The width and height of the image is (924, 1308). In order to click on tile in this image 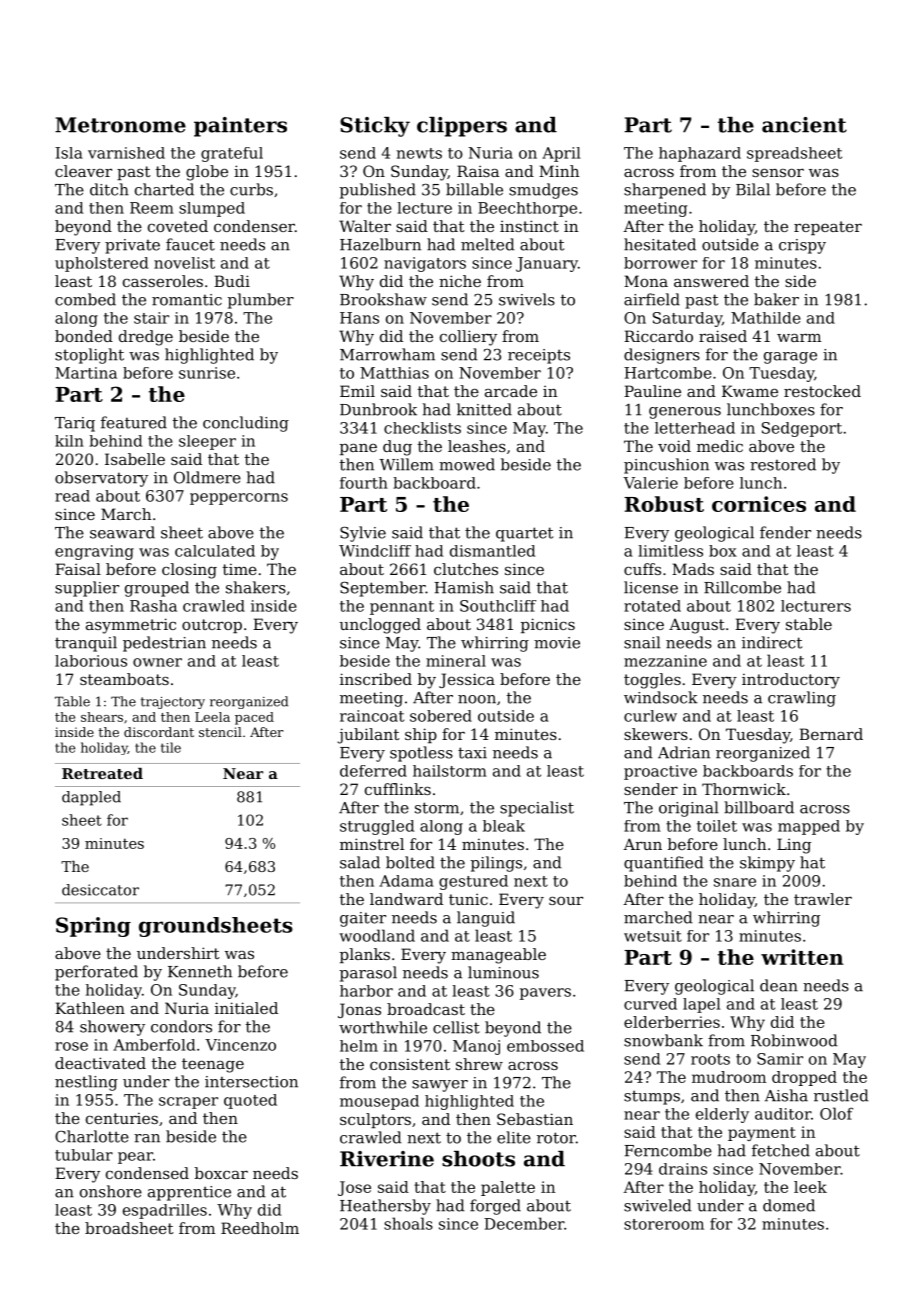, I will do `click(171, 747)`.
